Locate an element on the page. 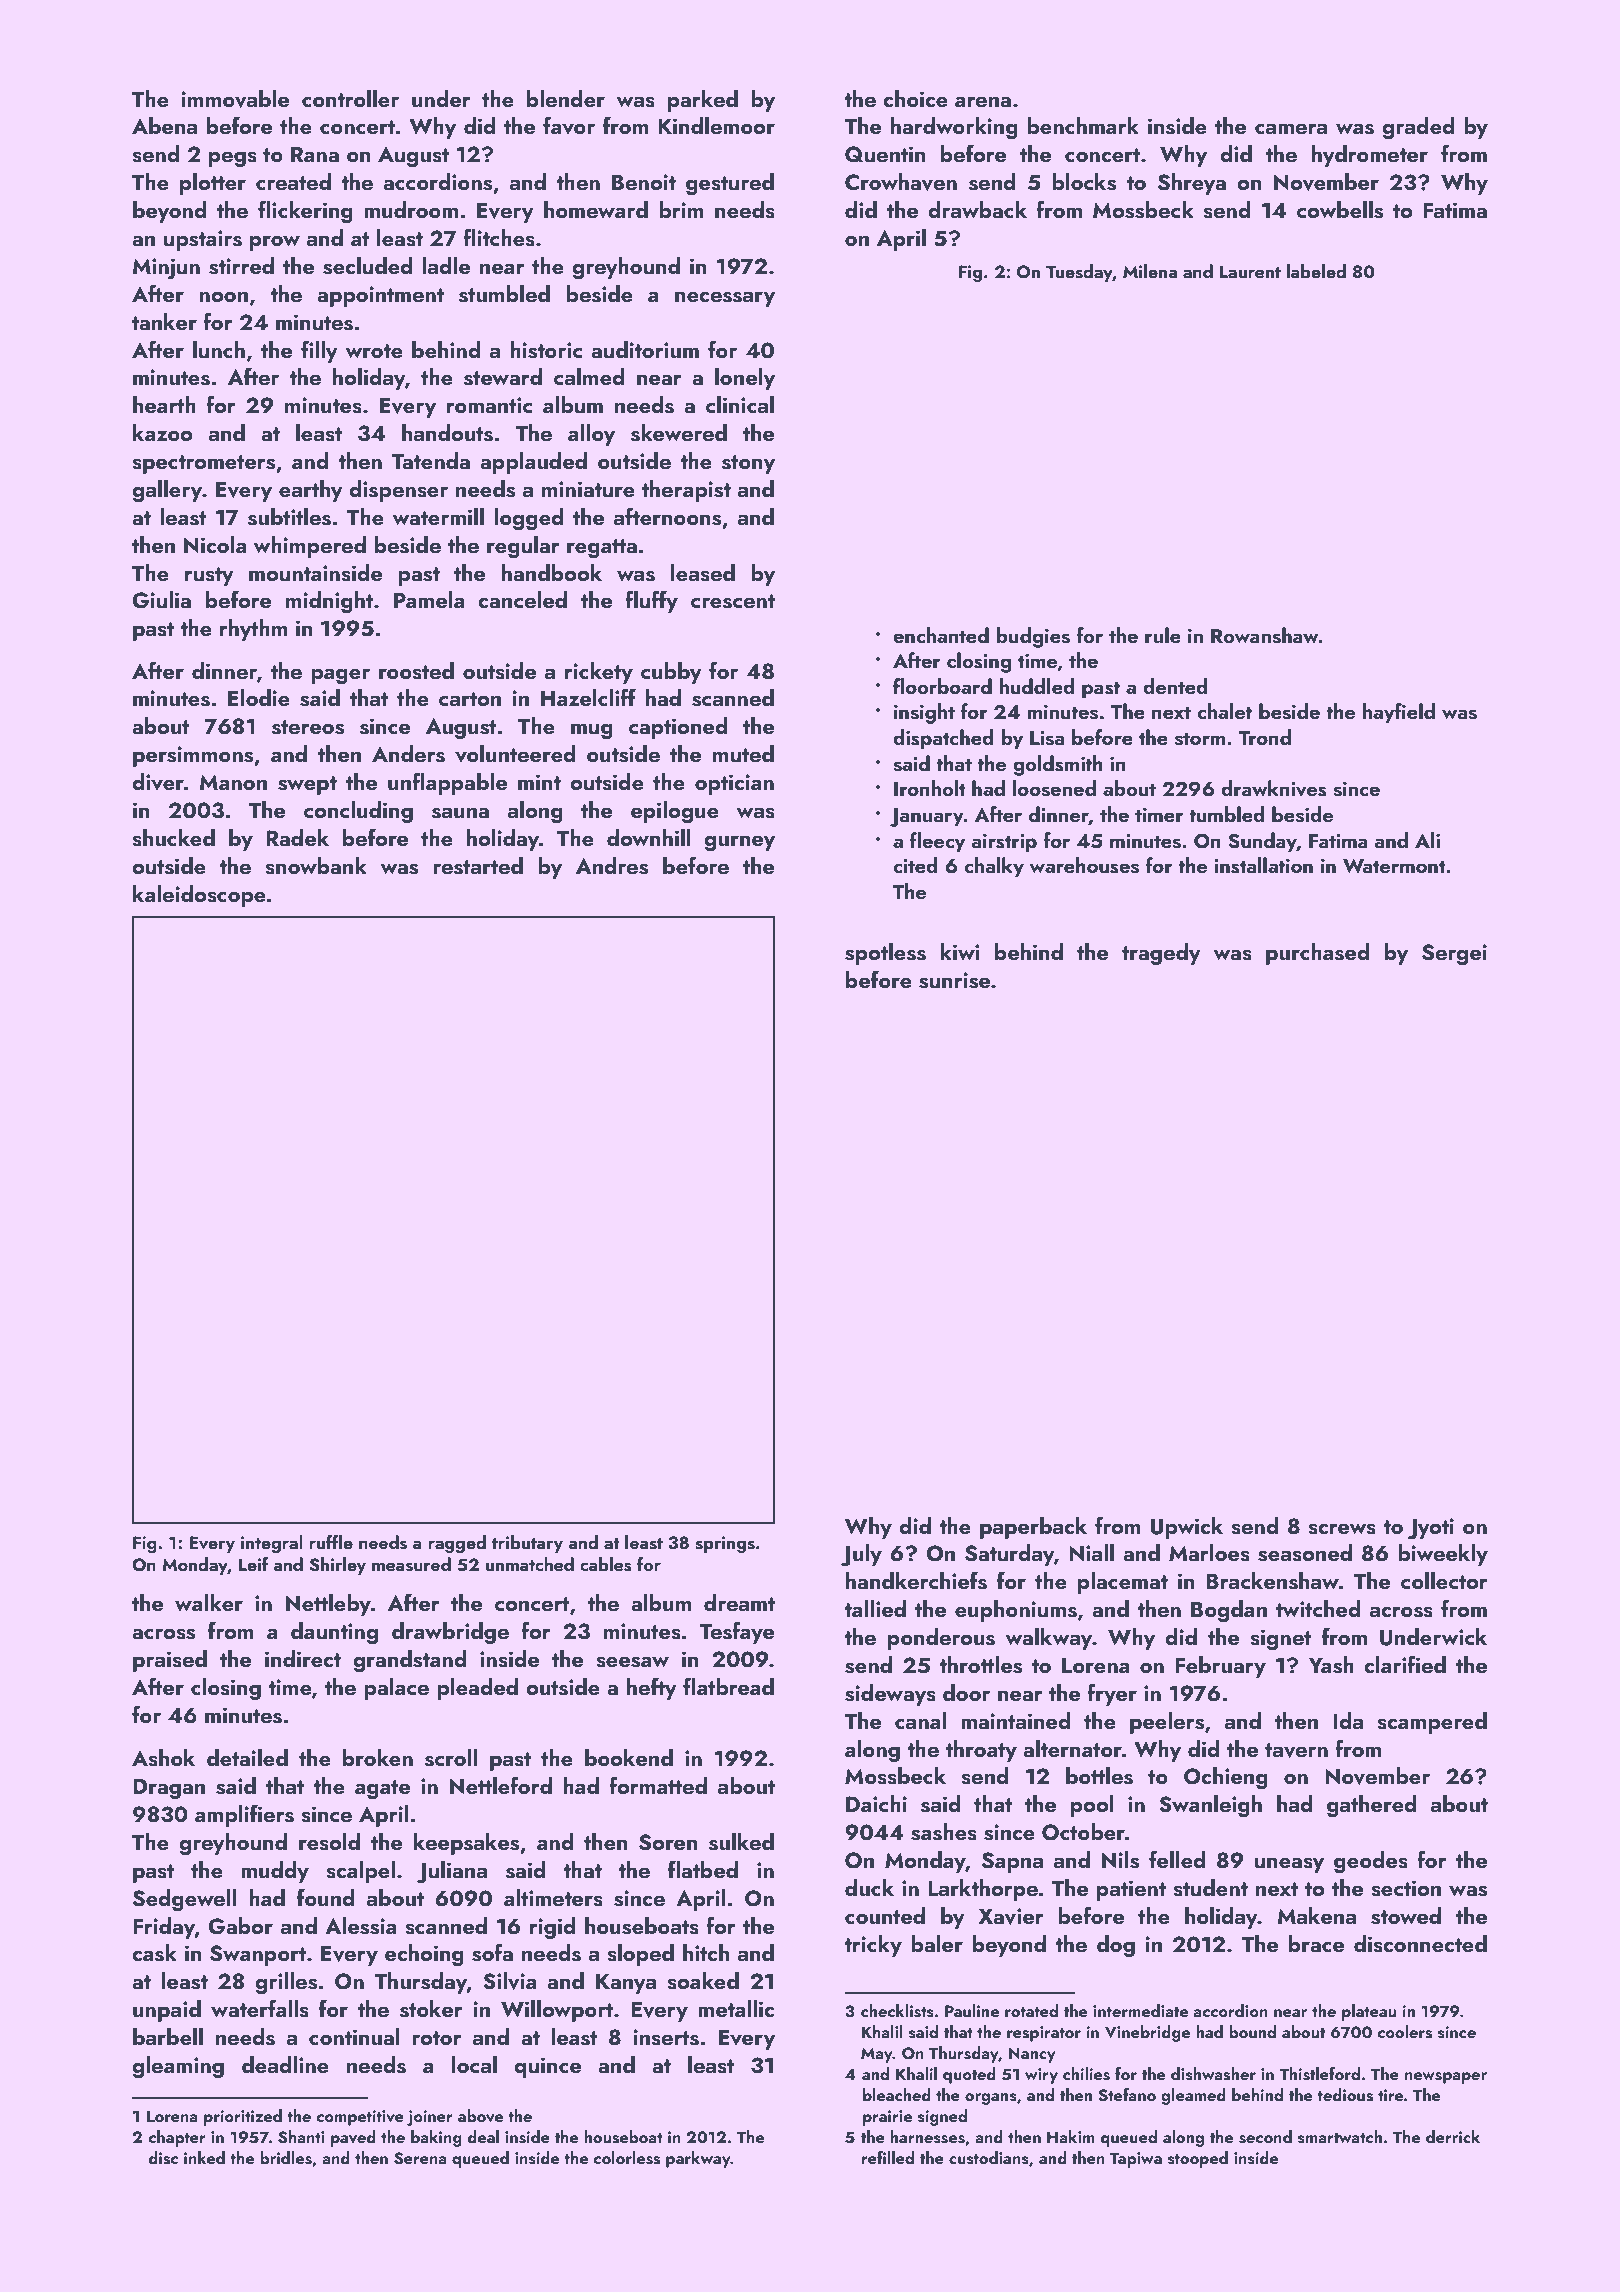  labeled is located at coordinates (1316, 271).
